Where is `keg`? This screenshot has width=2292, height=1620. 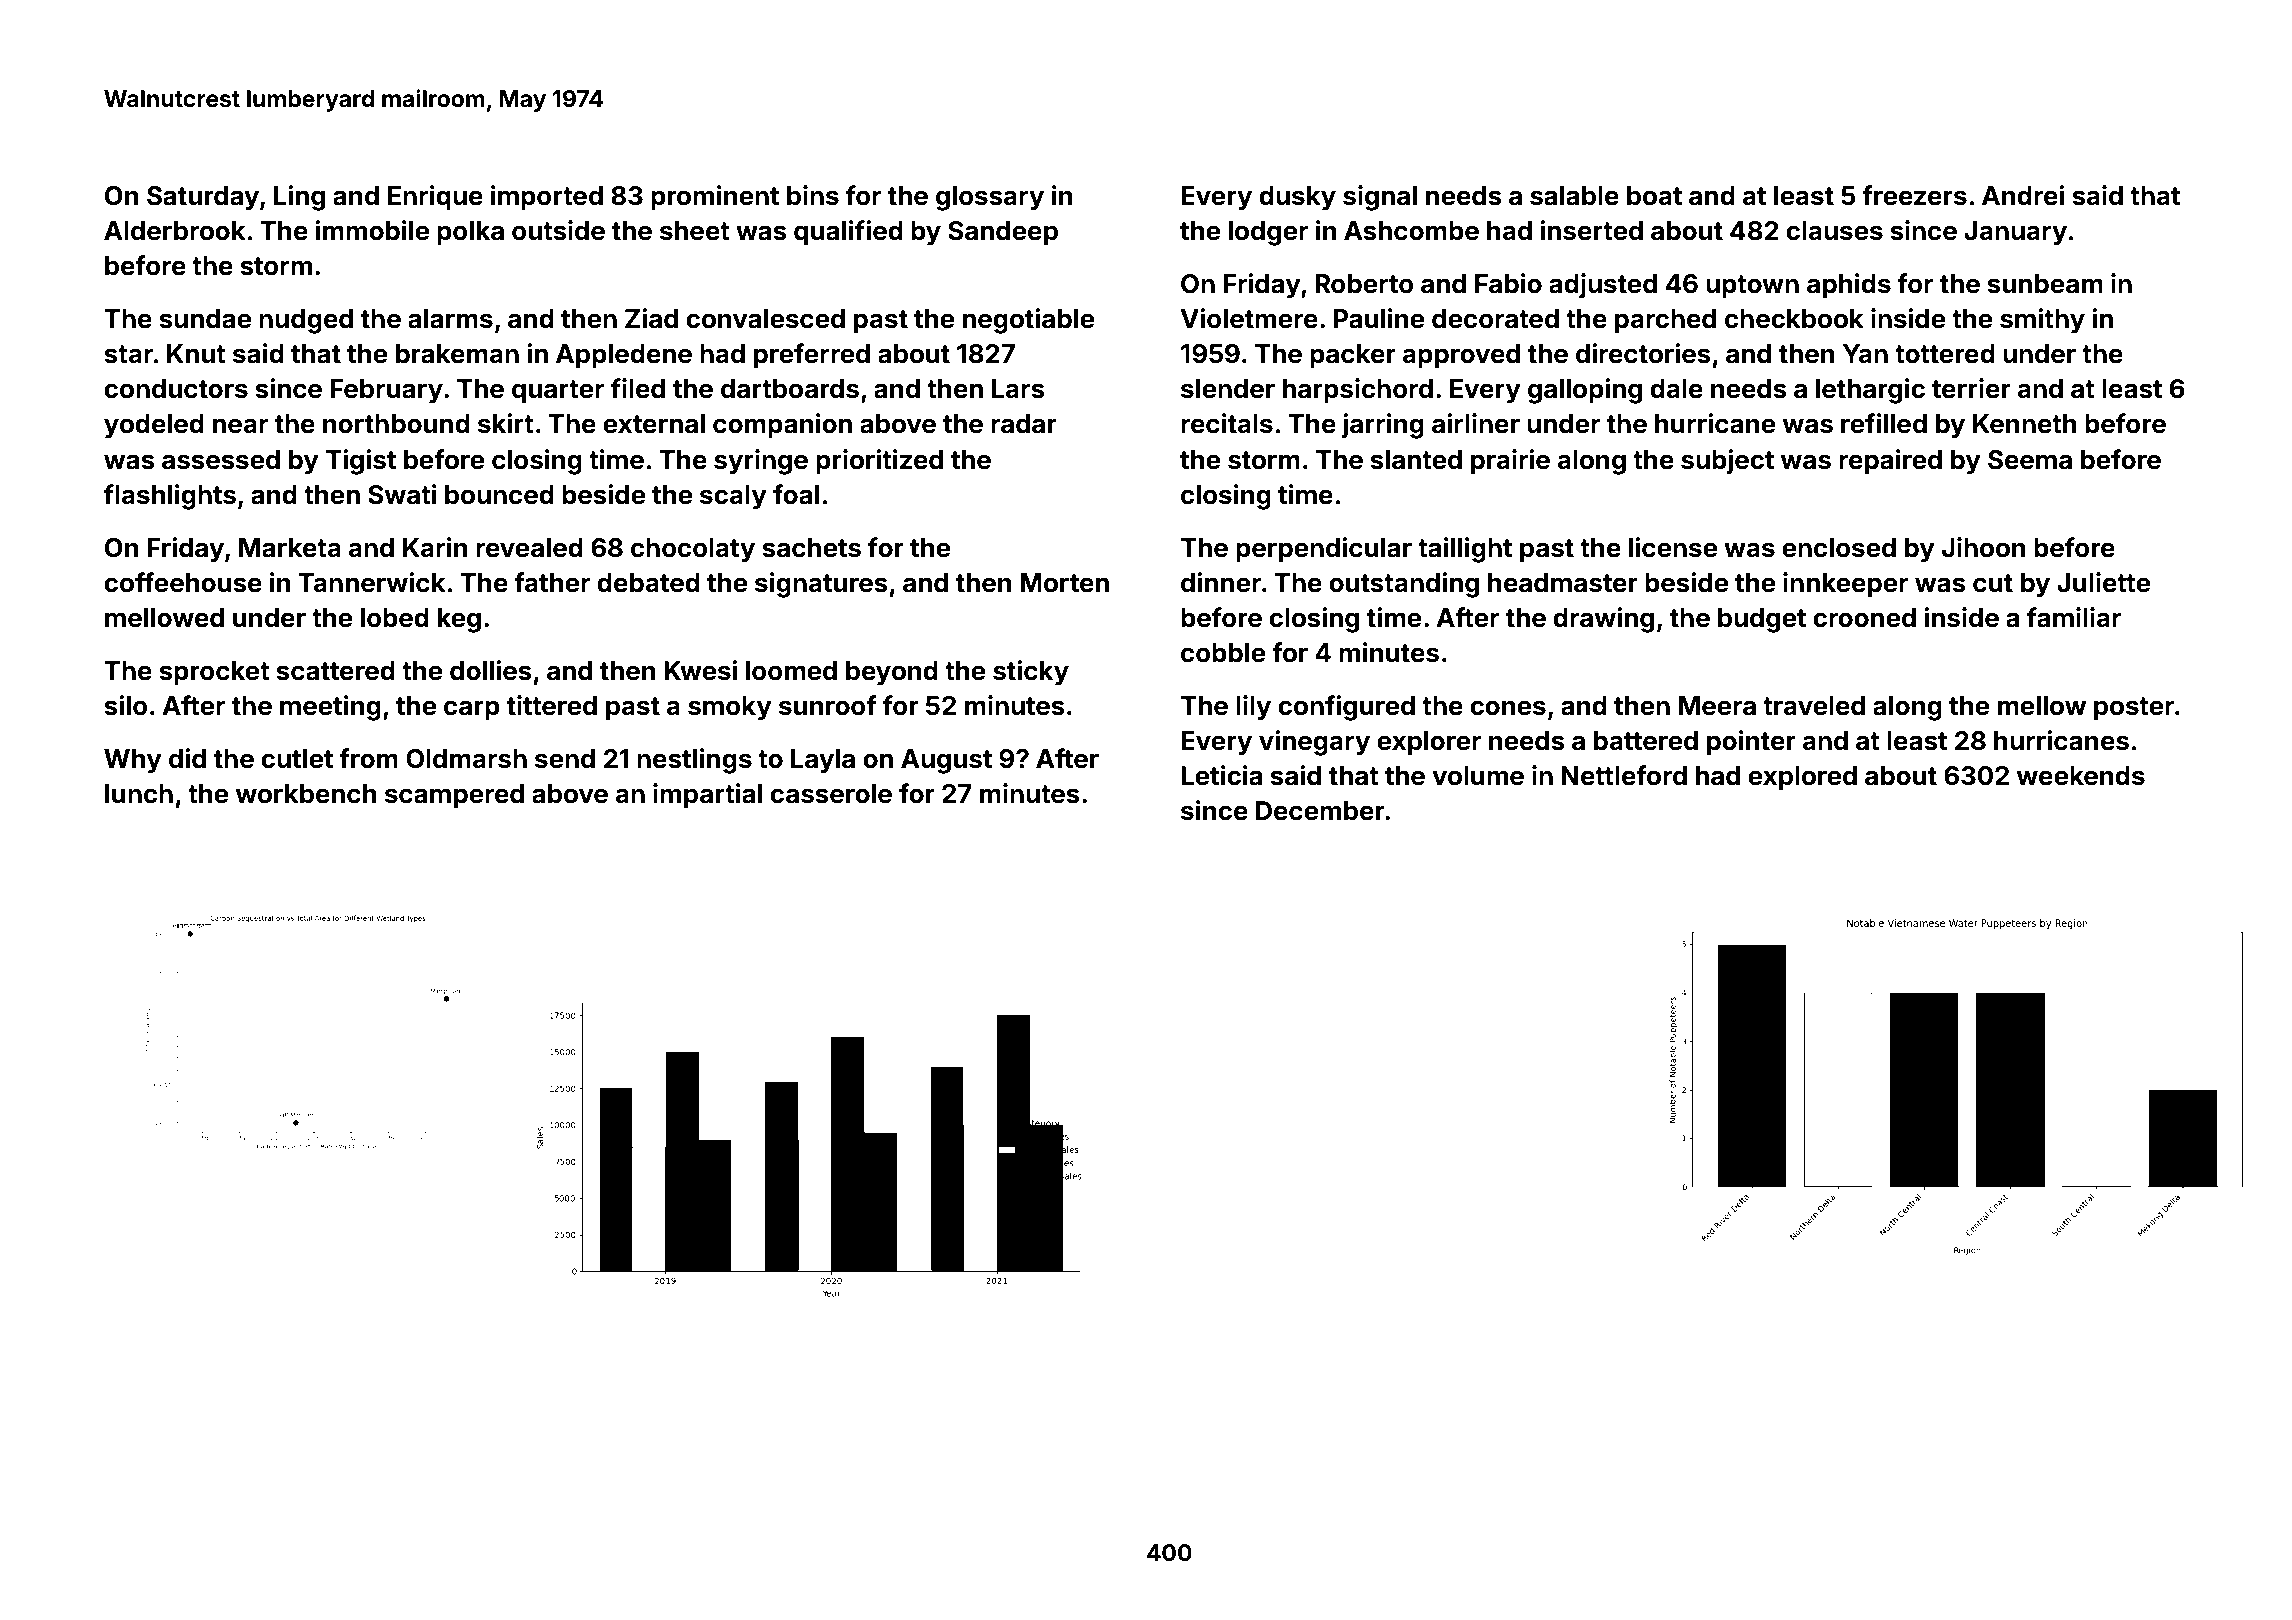 keg is located at coordinates (459, 620).
